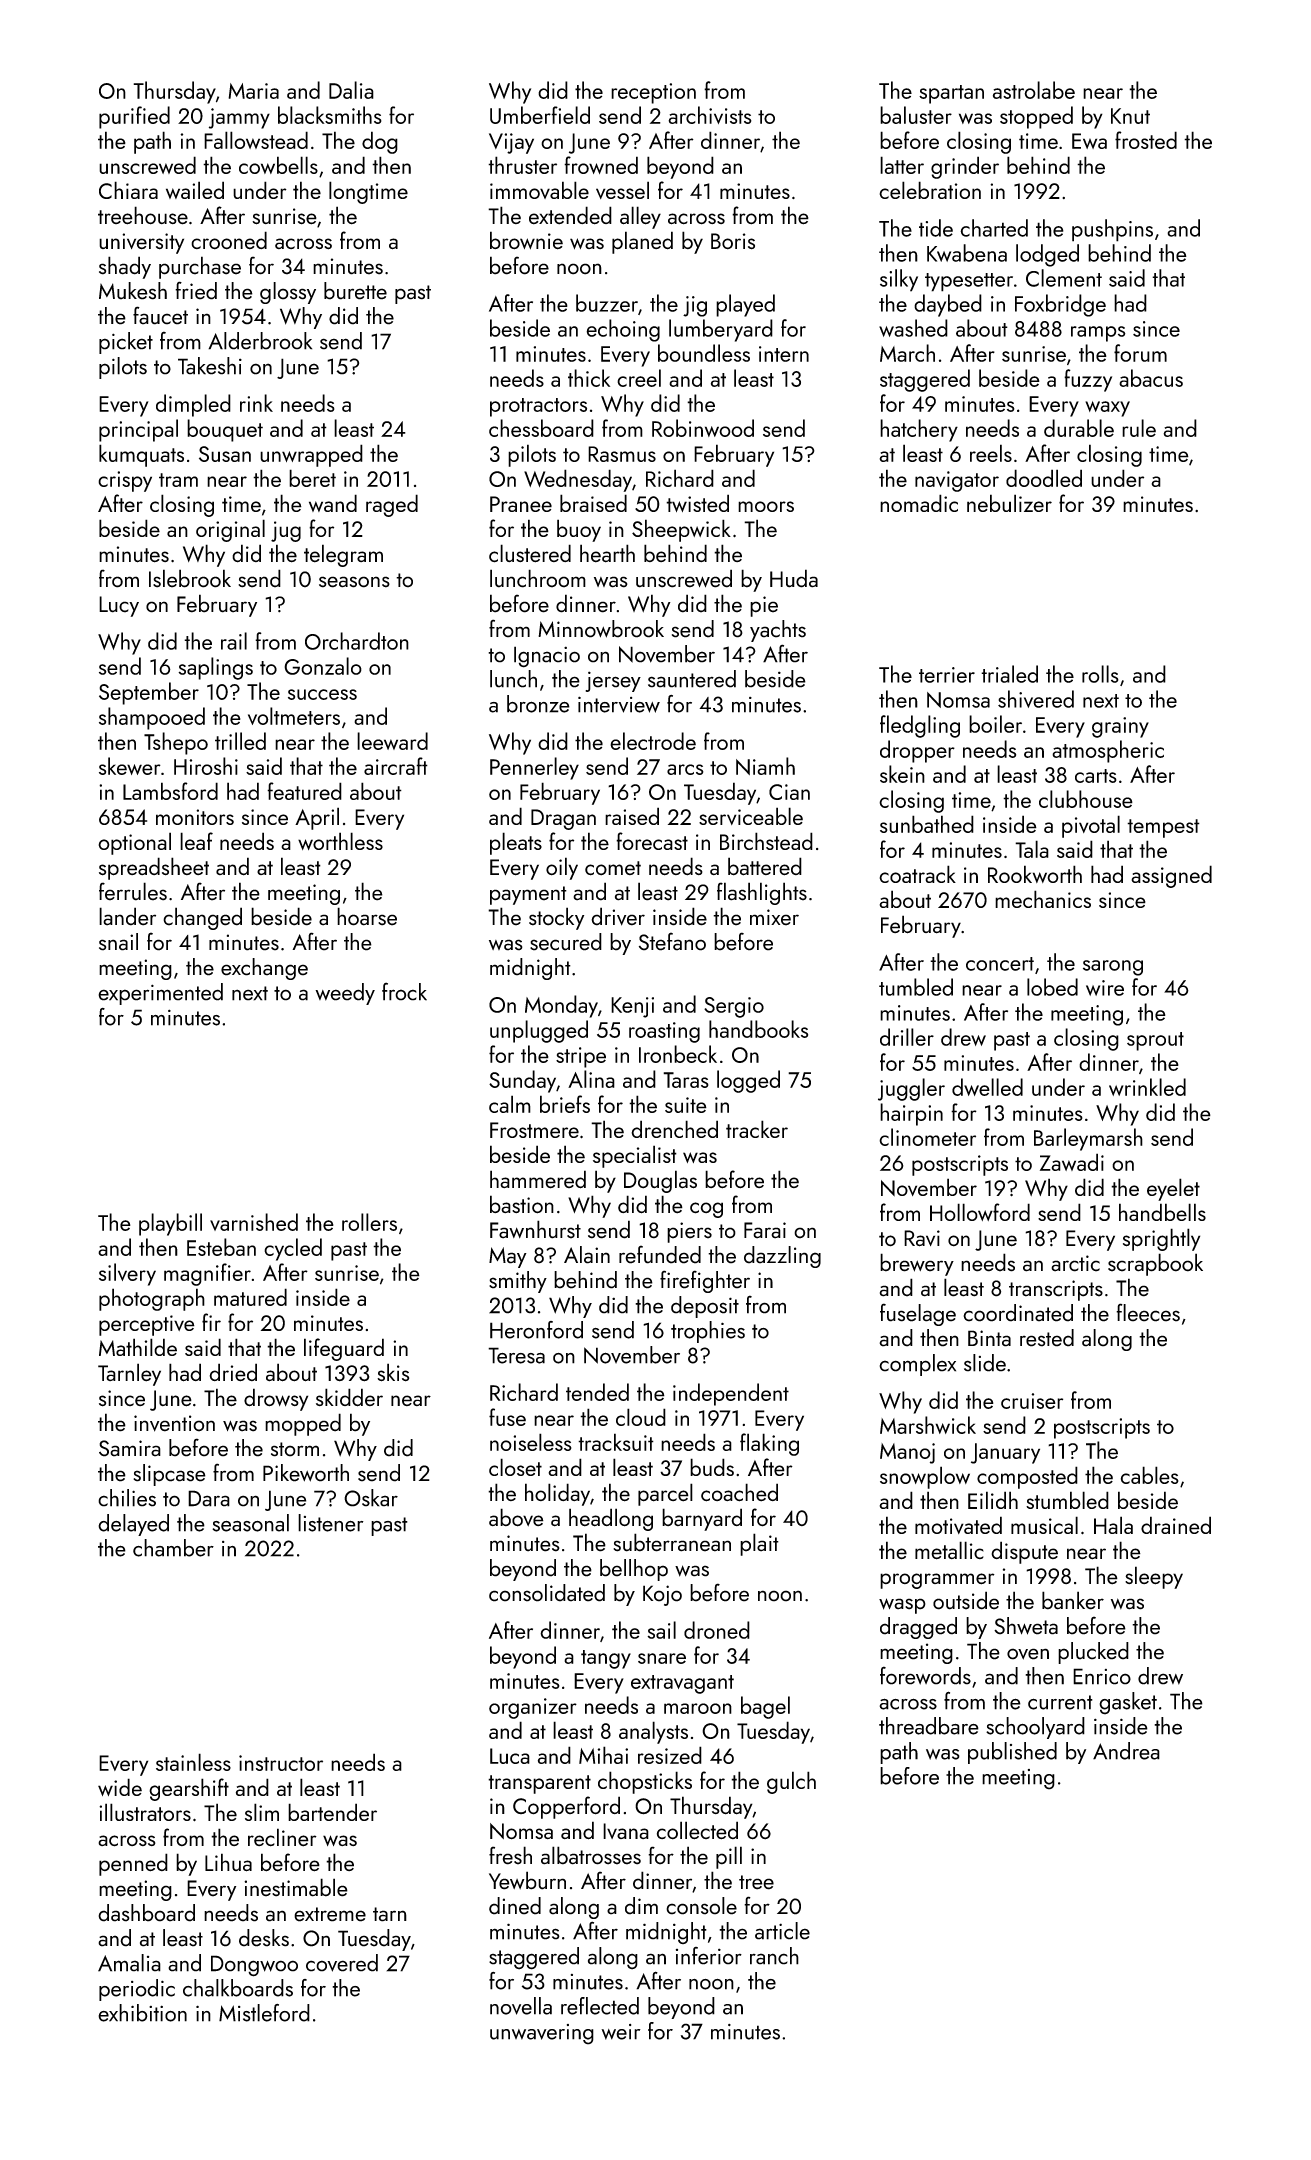 The image size is (1311, 2160). I want to click on exhibition, so click(142, 2013).
